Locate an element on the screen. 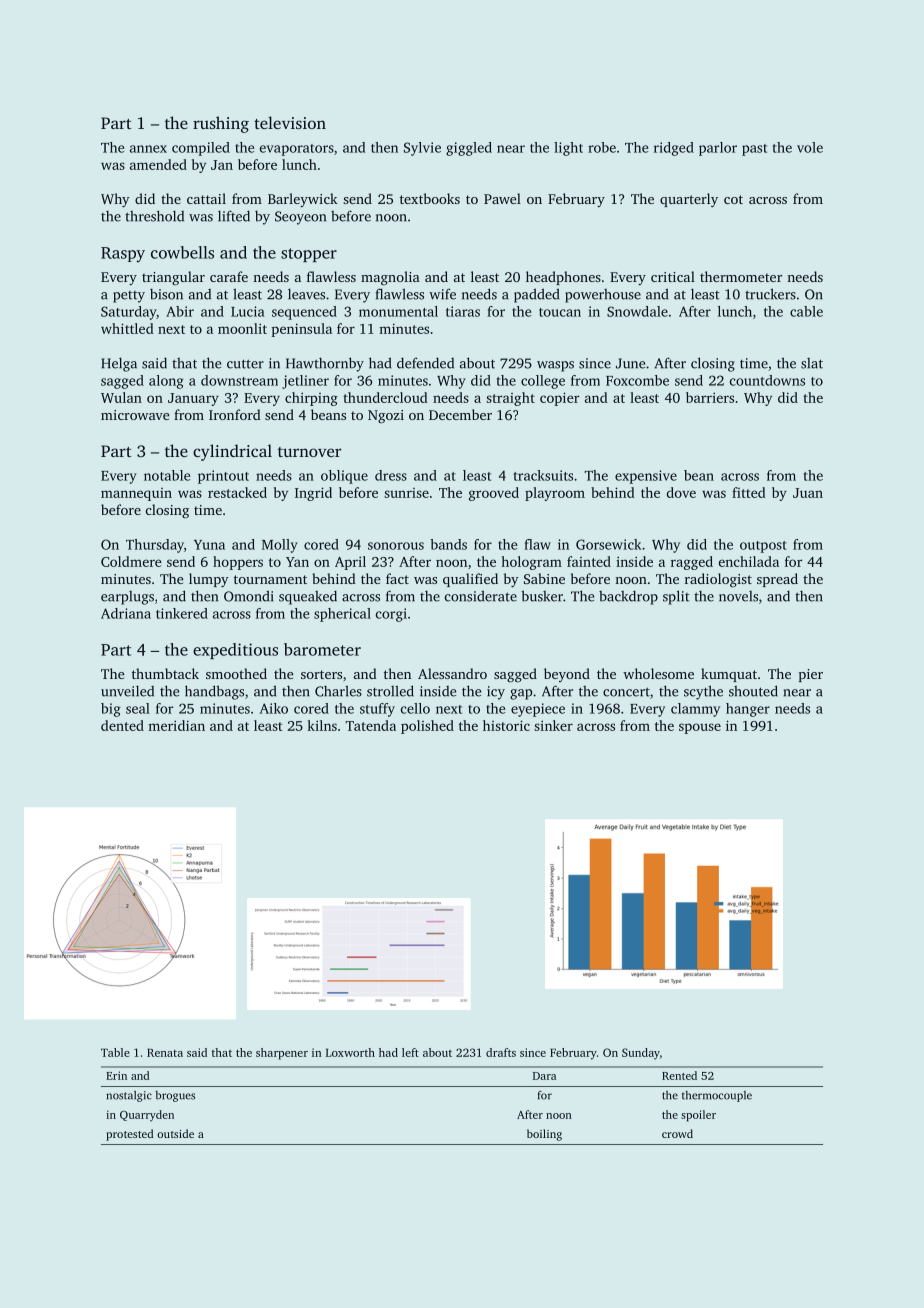 The image size is (924, 1308). mannequin is located at coordinates (136, 494).
